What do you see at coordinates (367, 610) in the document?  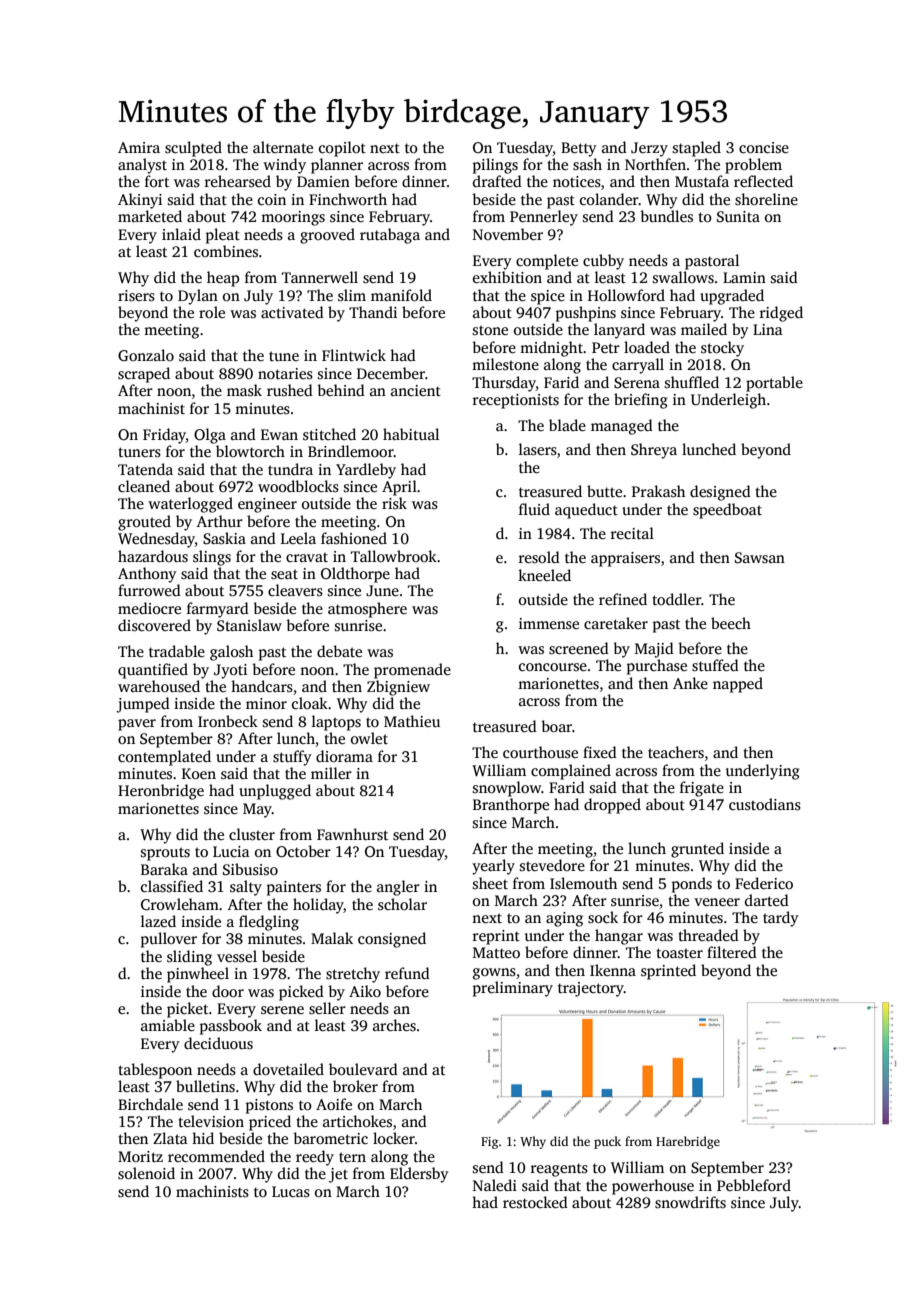 I see `atmosphere` at bounding box center [367, 610].
